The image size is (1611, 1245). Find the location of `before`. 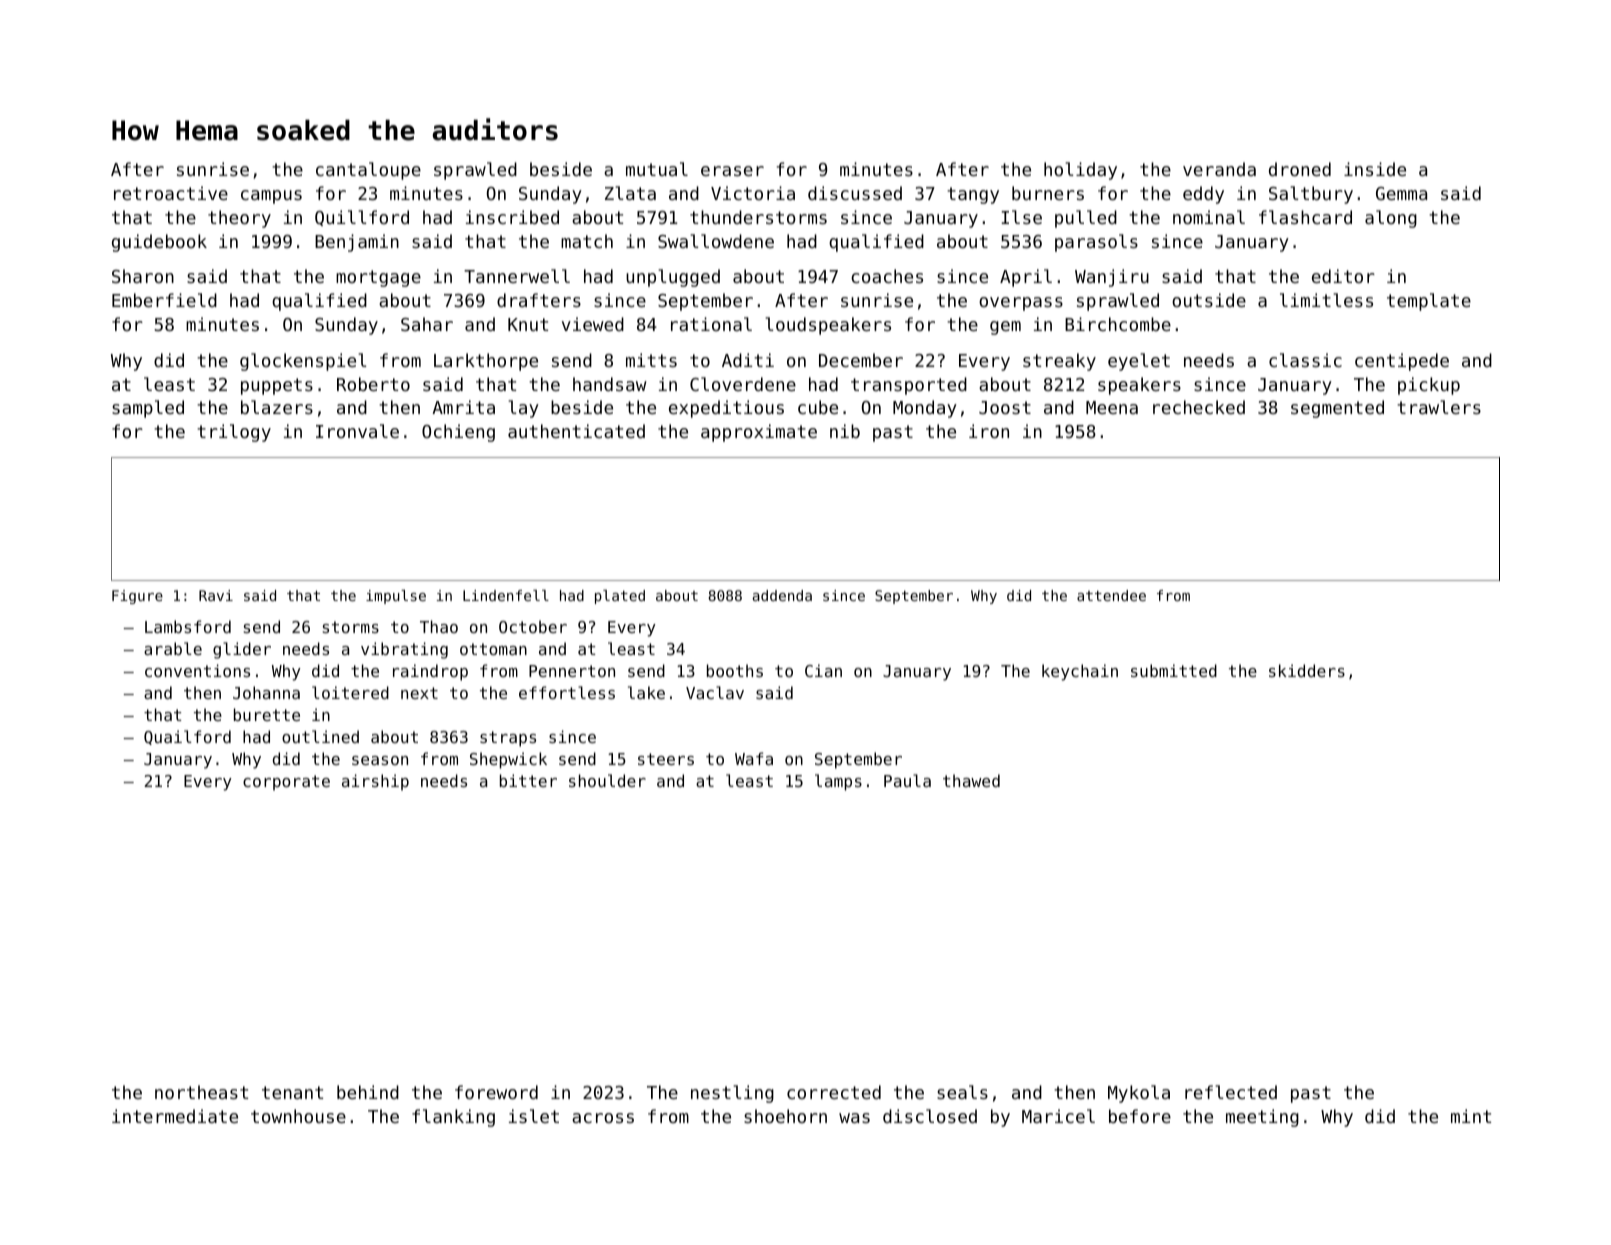

before is located at coordinates (1140, 1116).
